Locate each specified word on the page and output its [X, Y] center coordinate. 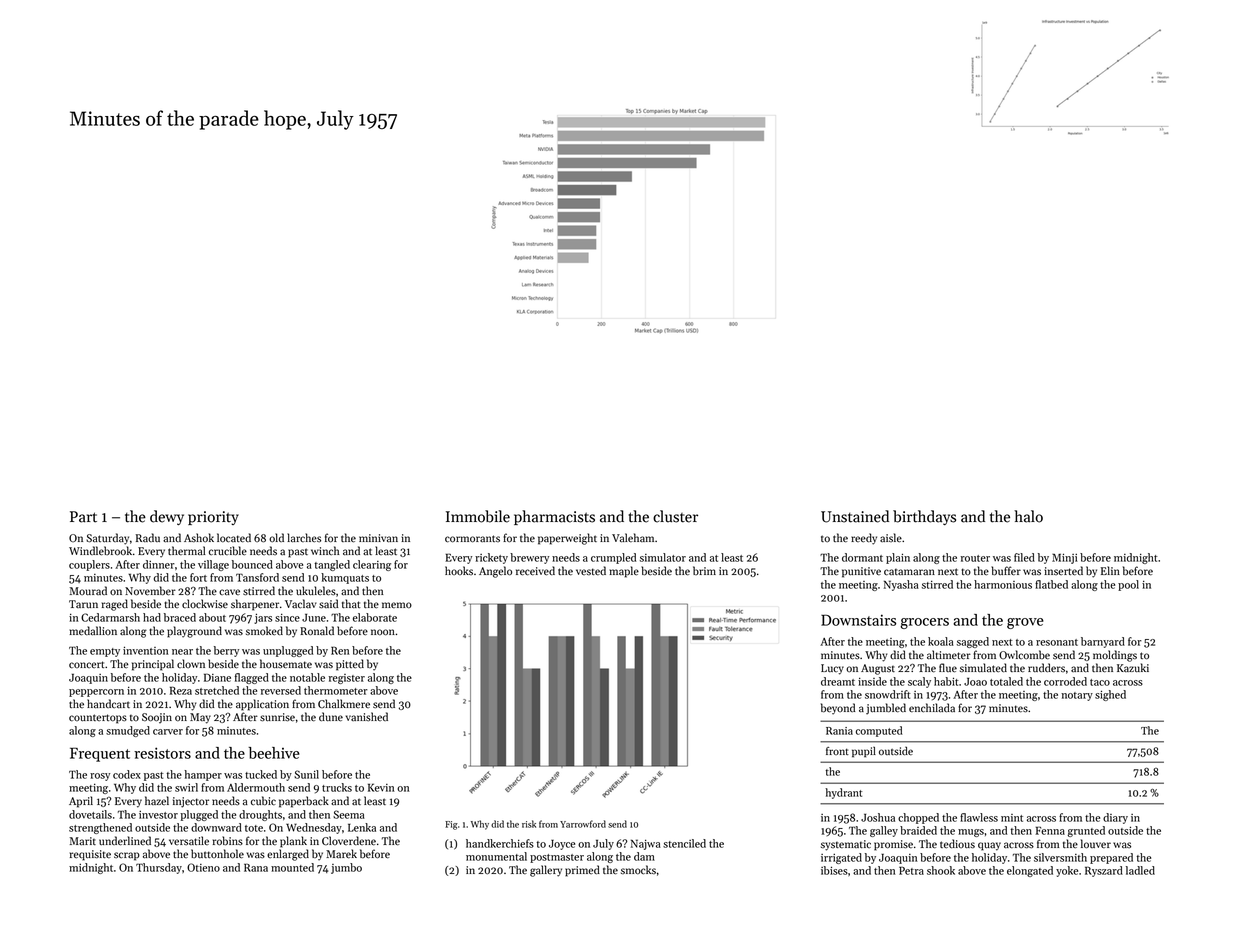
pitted [350, 665]
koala [941, 641]
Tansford [257, 577]
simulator [663, 557]
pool [1128, 585]
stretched [217, 690]
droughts [260, 815]
